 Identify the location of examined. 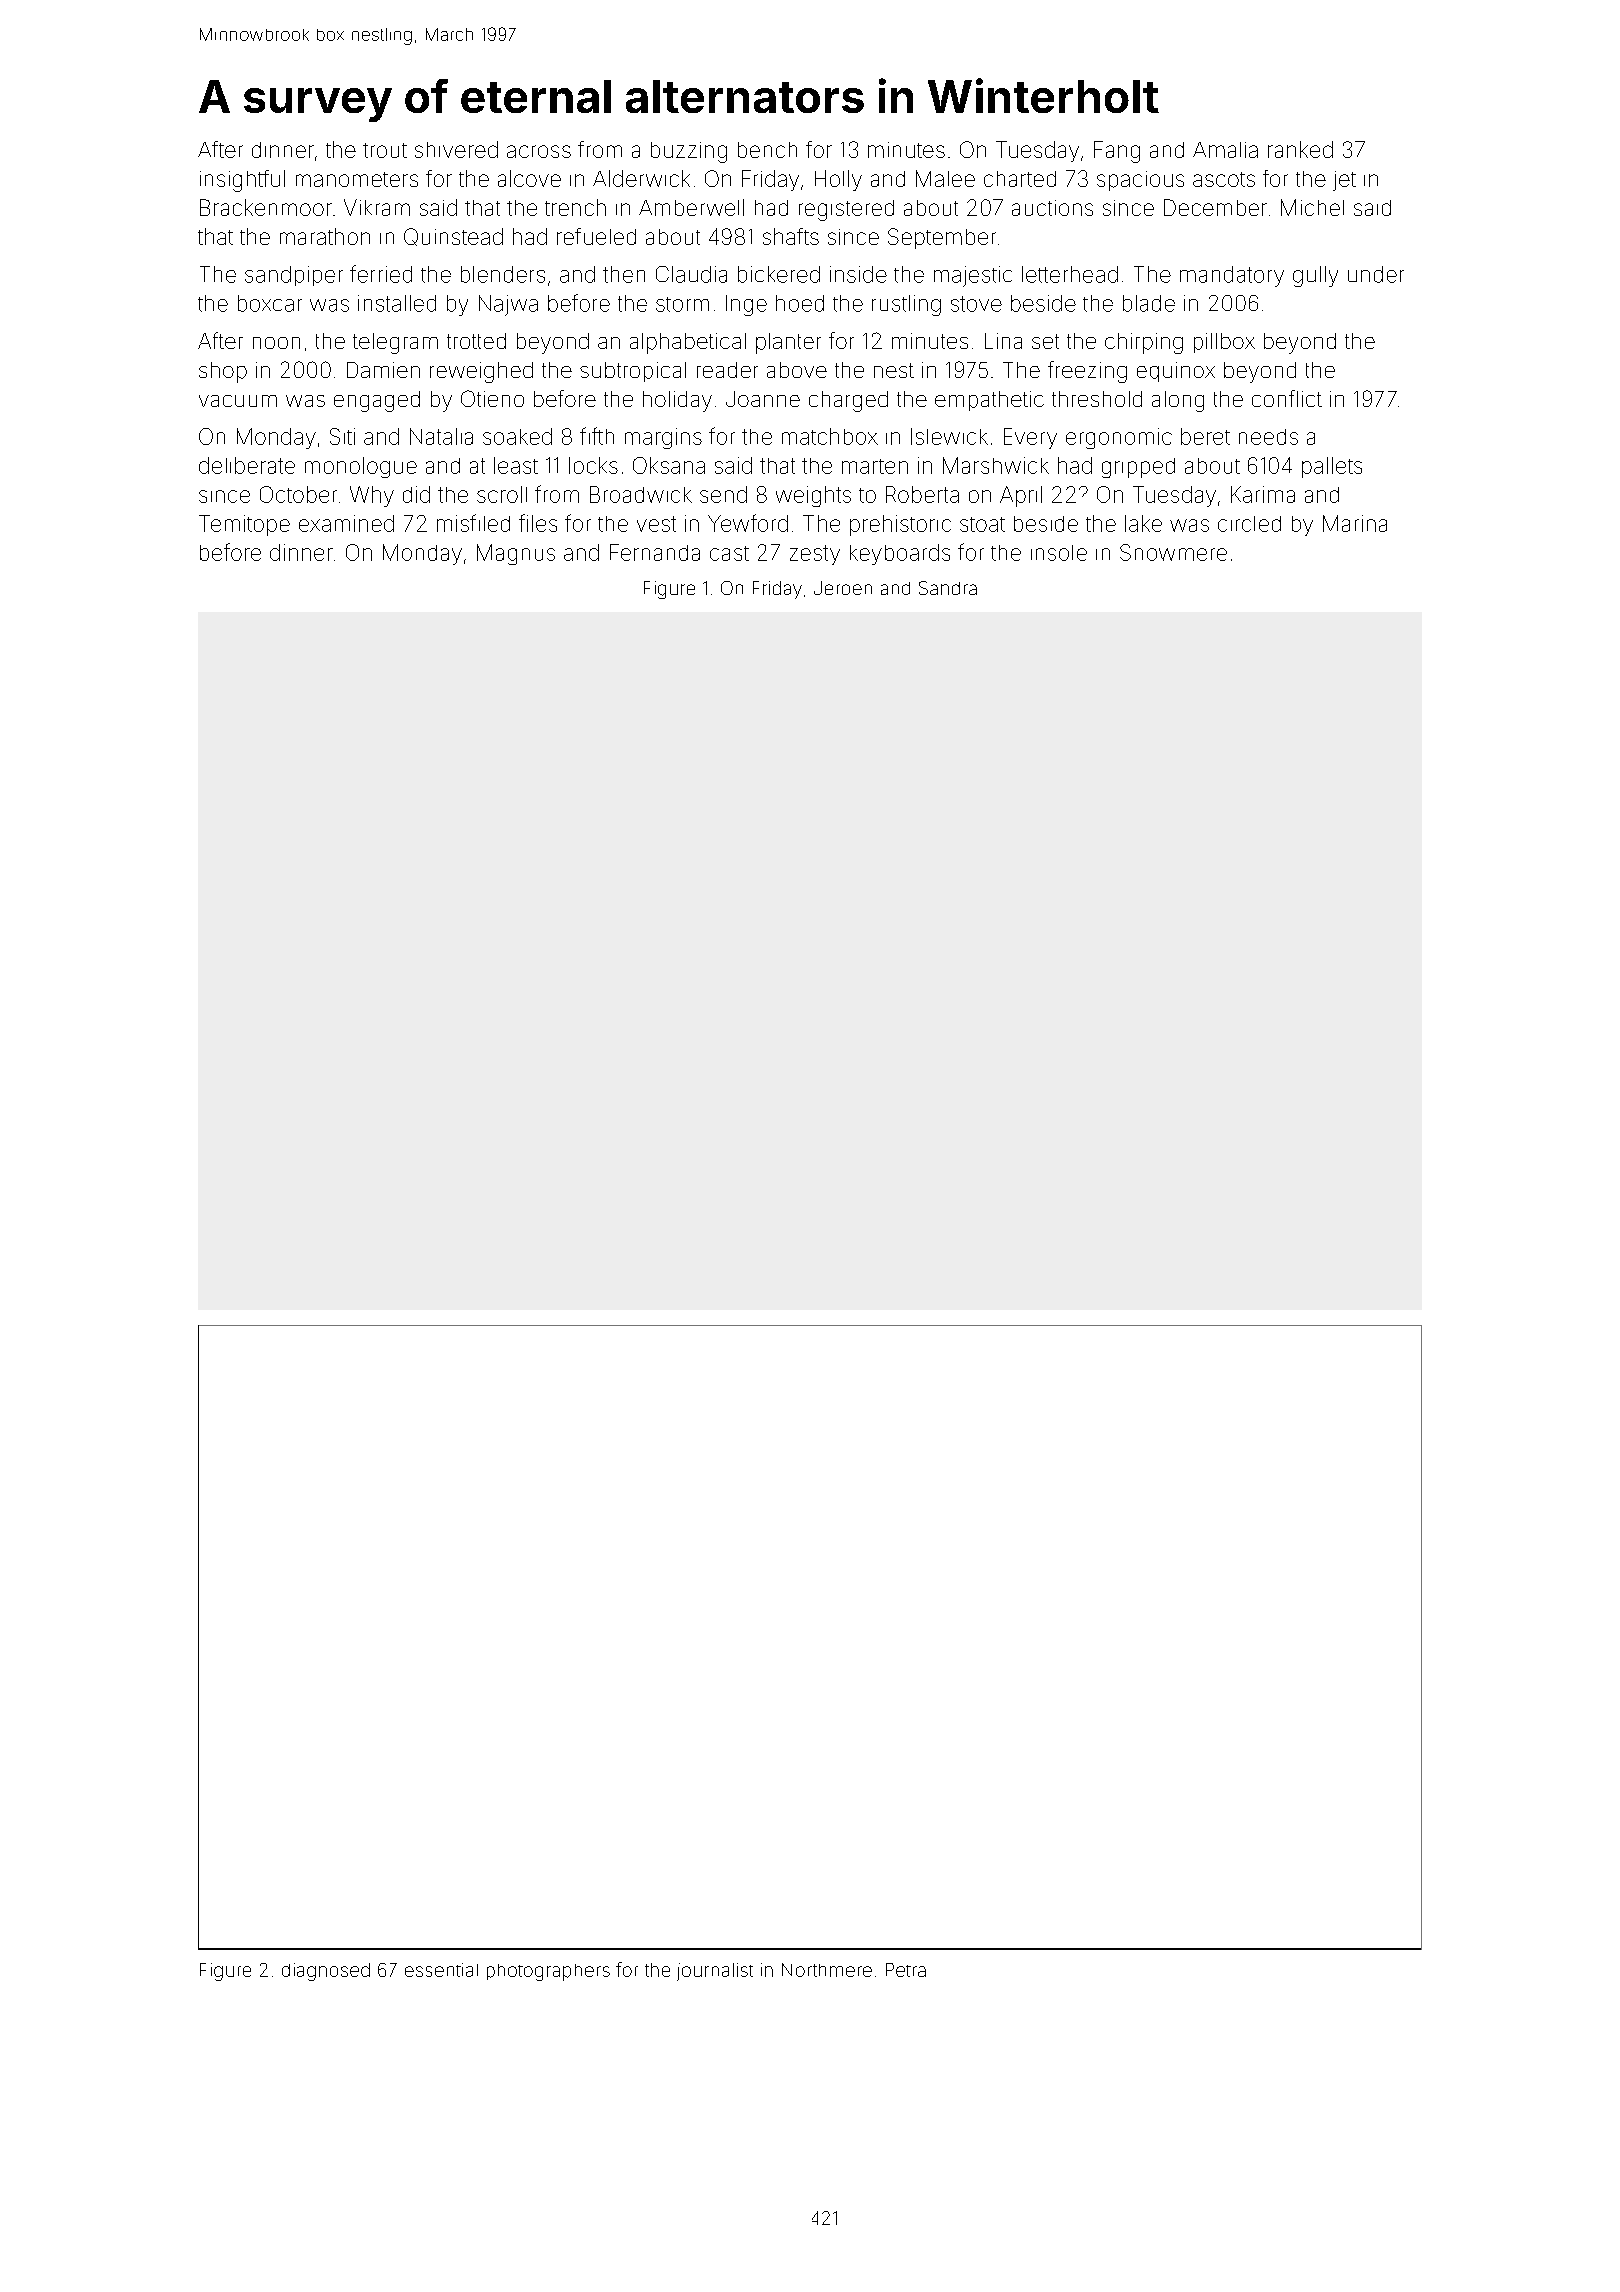
(346, 523).
